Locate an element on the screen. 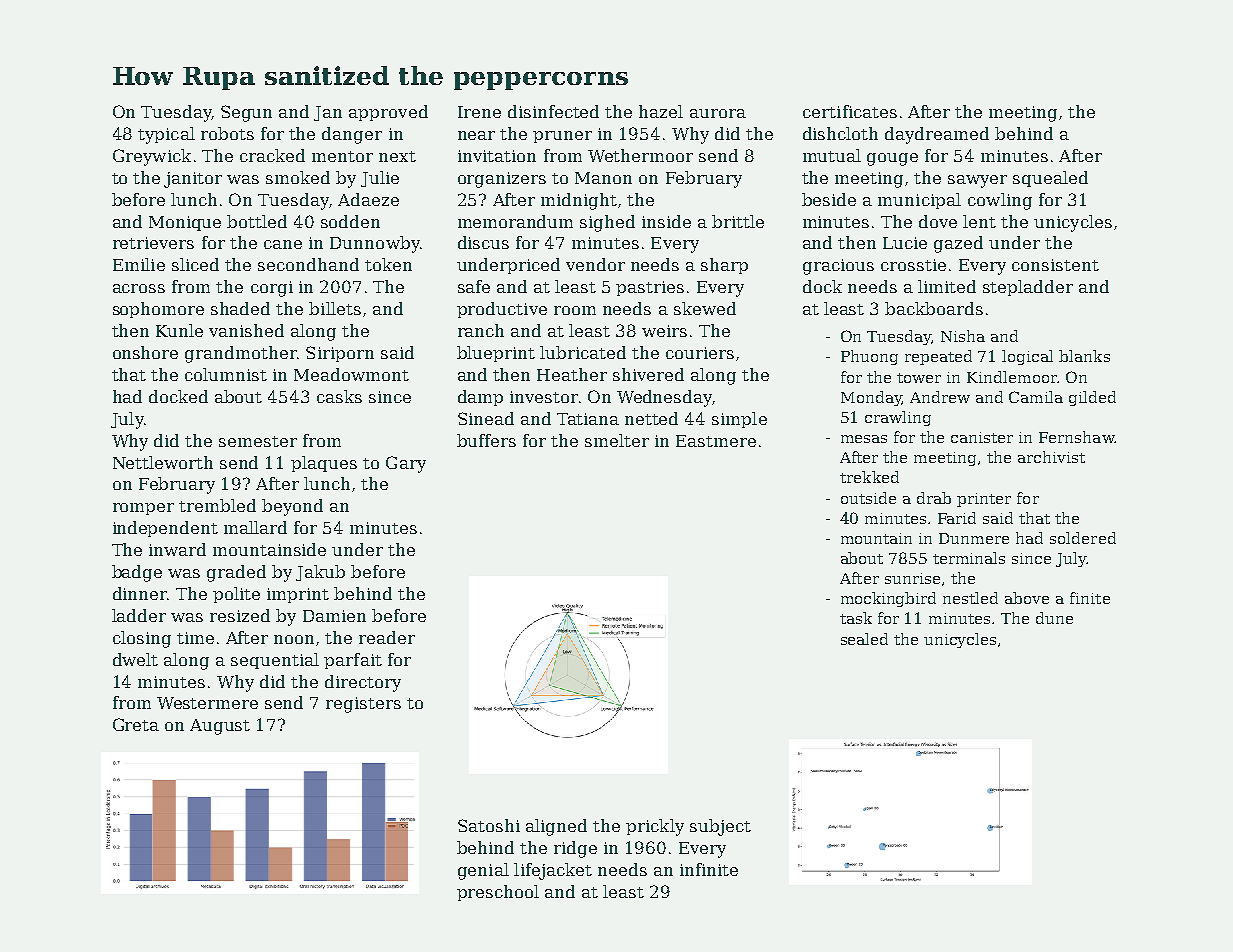 The image size is (1233, 952). Westermere is located at coordinates (207, 703).
